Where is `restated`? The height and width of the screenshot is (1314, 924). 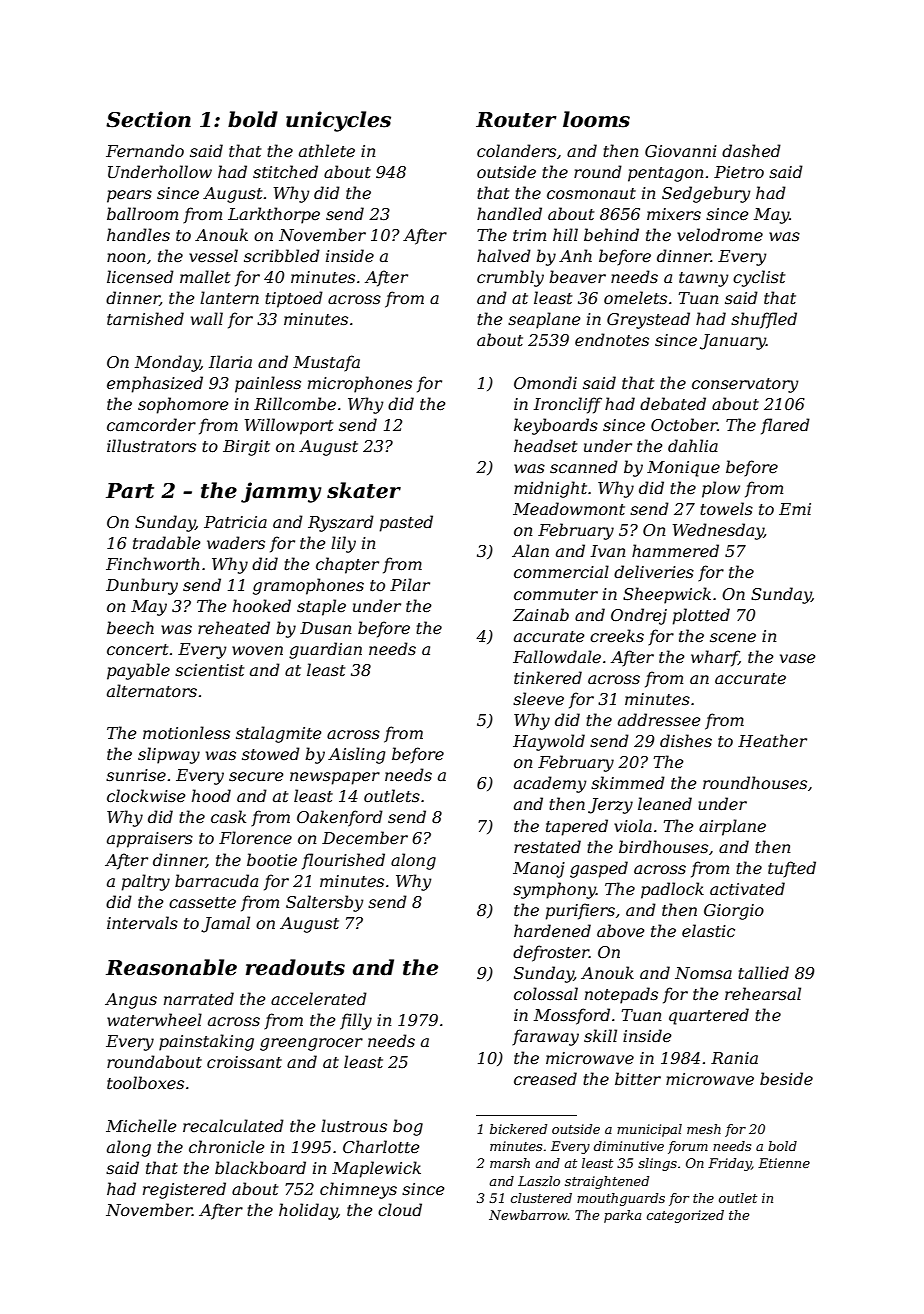 restated is located at coordinates (547, 846).
